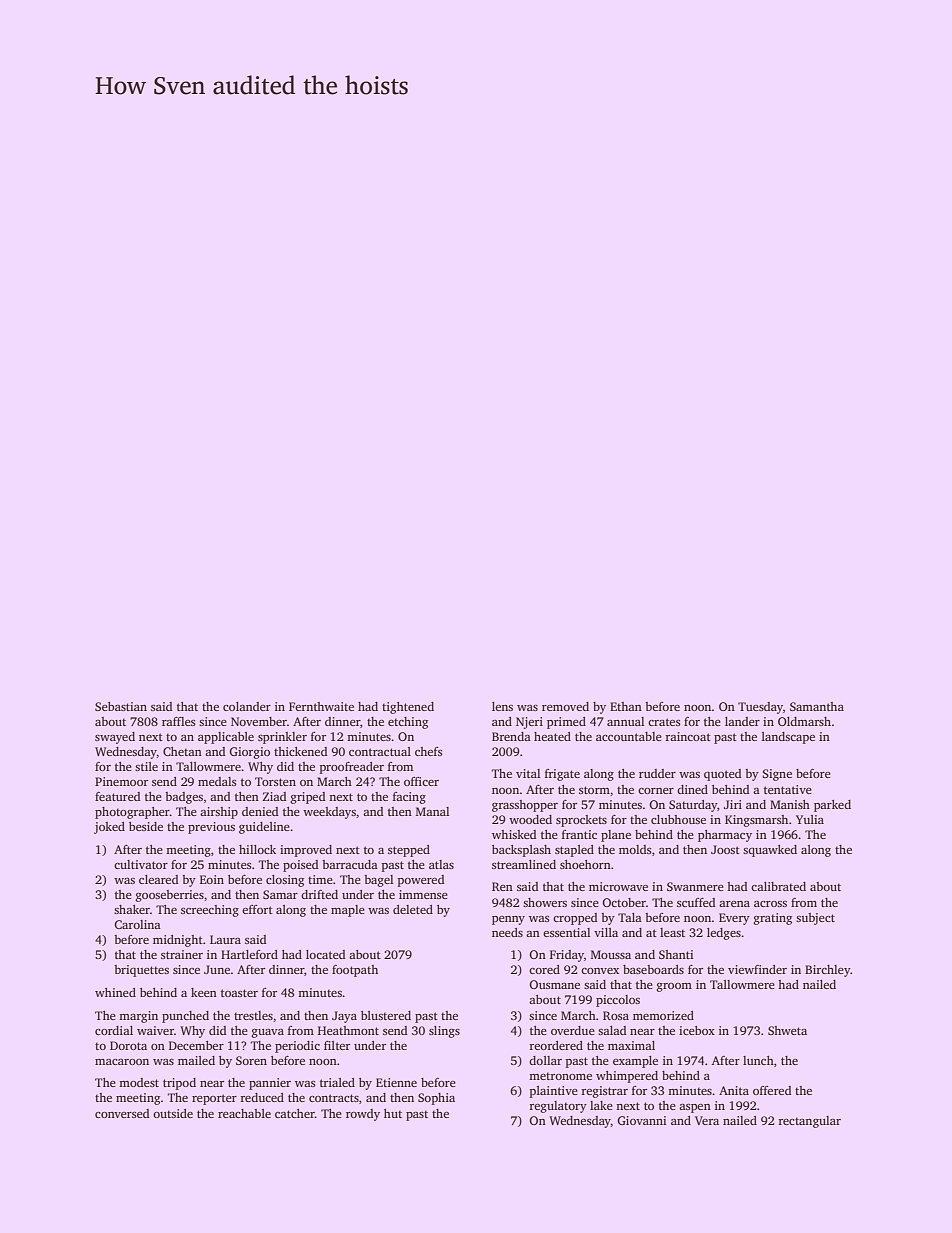 This screenshot has height=1233, width=952. What do you see at coordinates (321, 706) in the screenshot?
I see `Fernthwaite` at bounding box center [321, 706].
